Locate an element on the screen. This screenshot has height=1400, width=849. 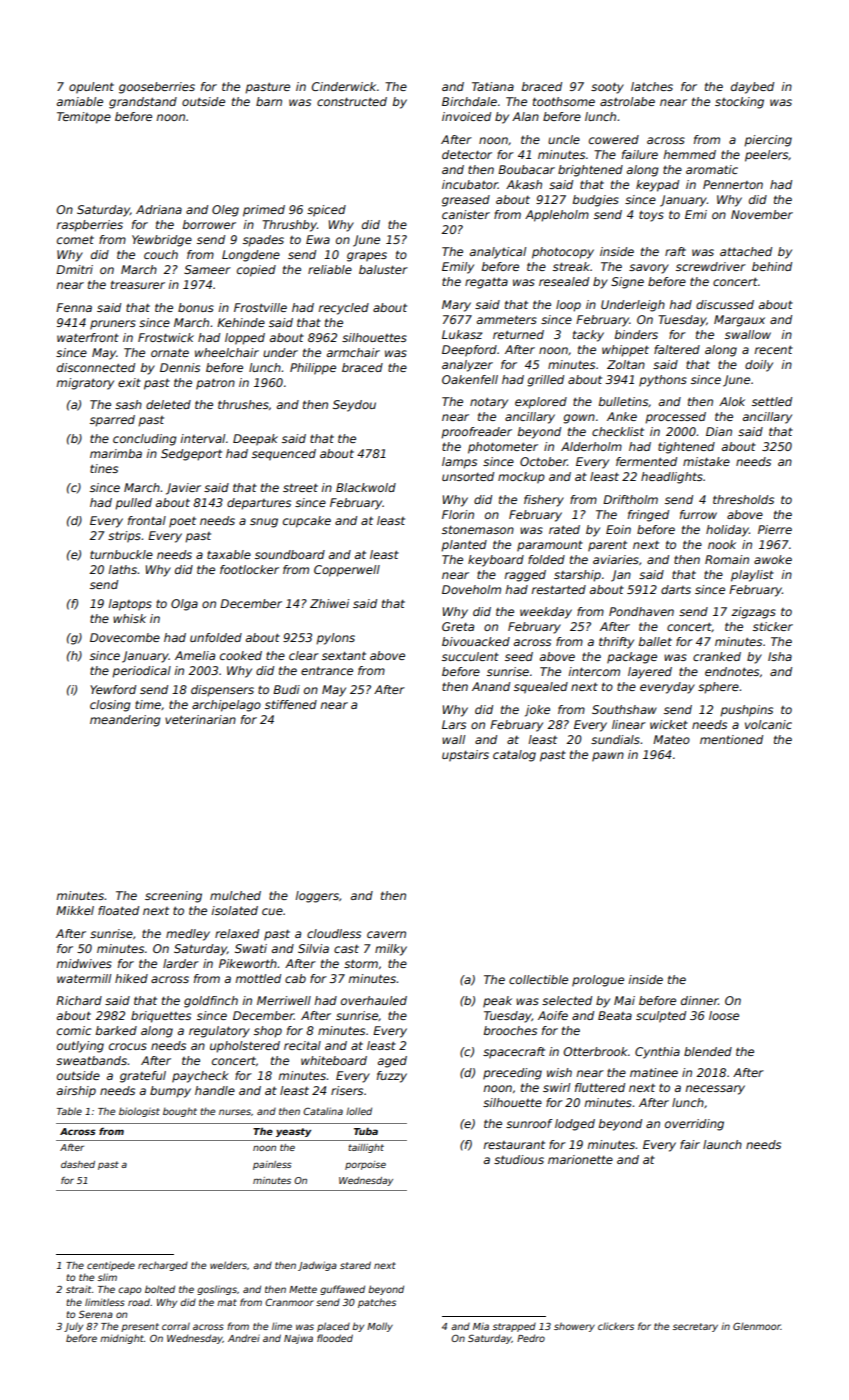
Zhiwei is located at coordinates (329, 603).
